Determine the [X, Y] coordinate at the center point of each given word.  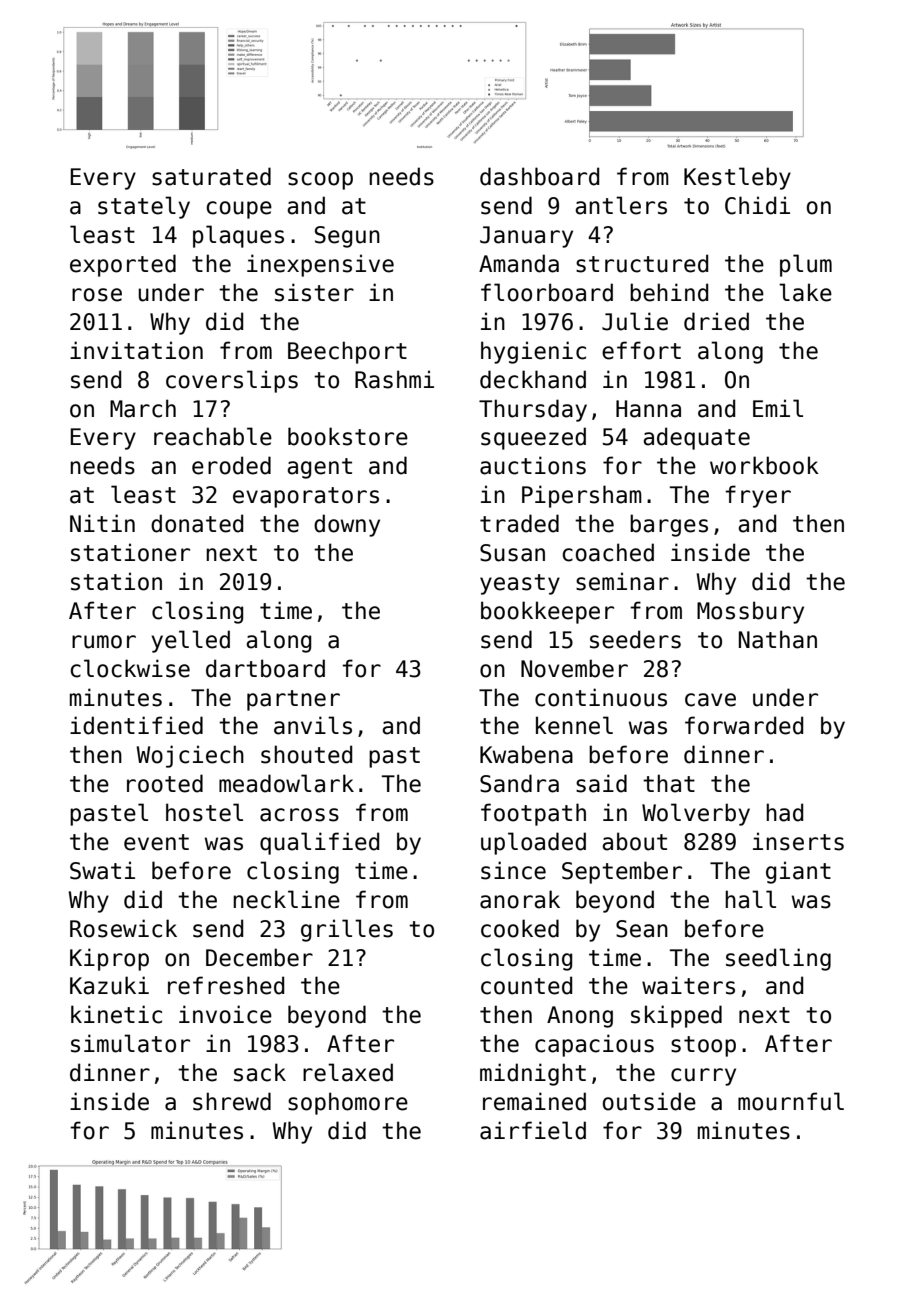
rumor [104, 642]
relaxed [348, 1072]
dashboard [539, 176]
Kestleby [737, 178]
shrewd [232, 1101]
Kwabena [526, 754]
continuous [601, 697]
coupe [239, 210]
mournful [791, 1101]
